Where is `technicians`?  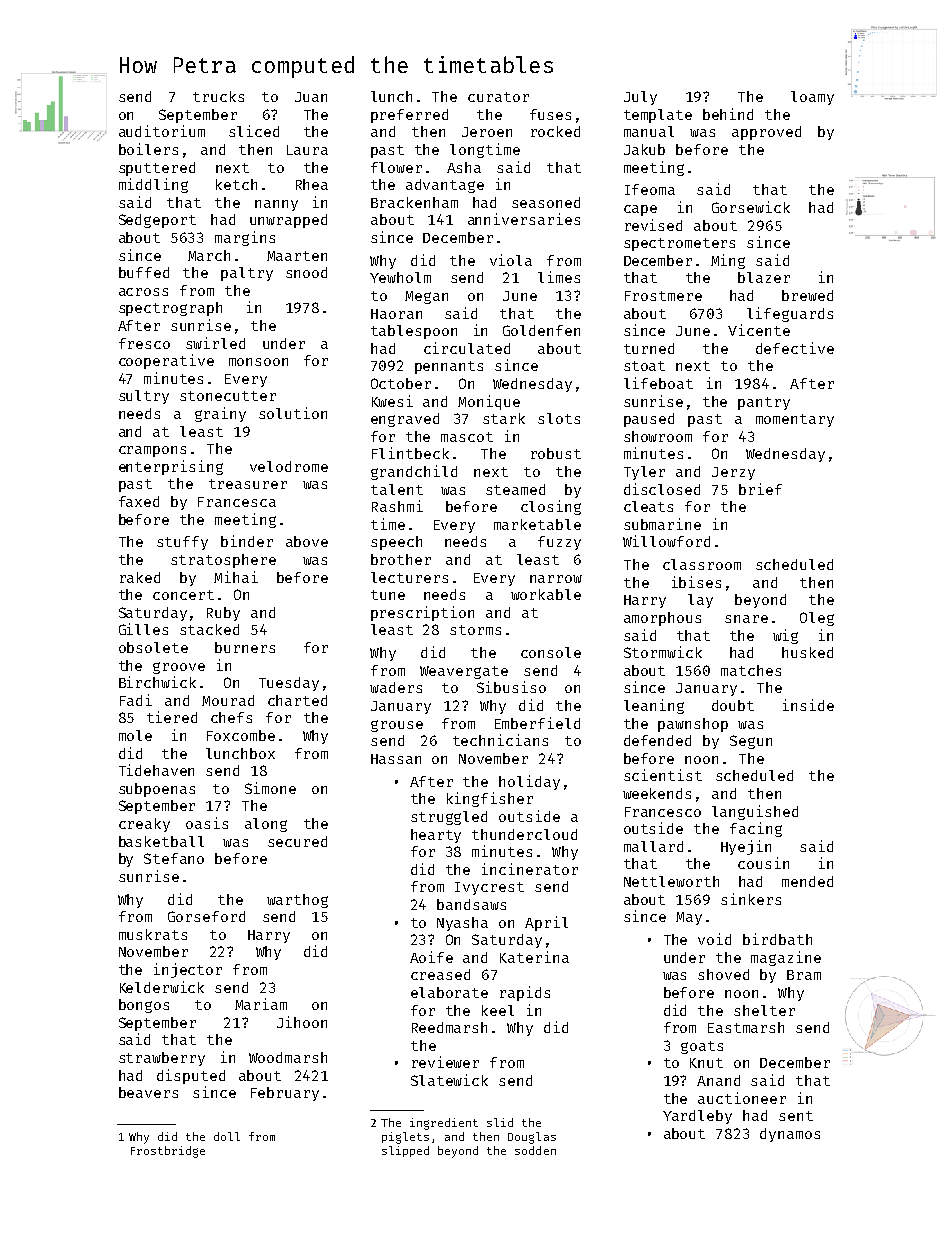 technicians is located at coordinates (500, 740).
